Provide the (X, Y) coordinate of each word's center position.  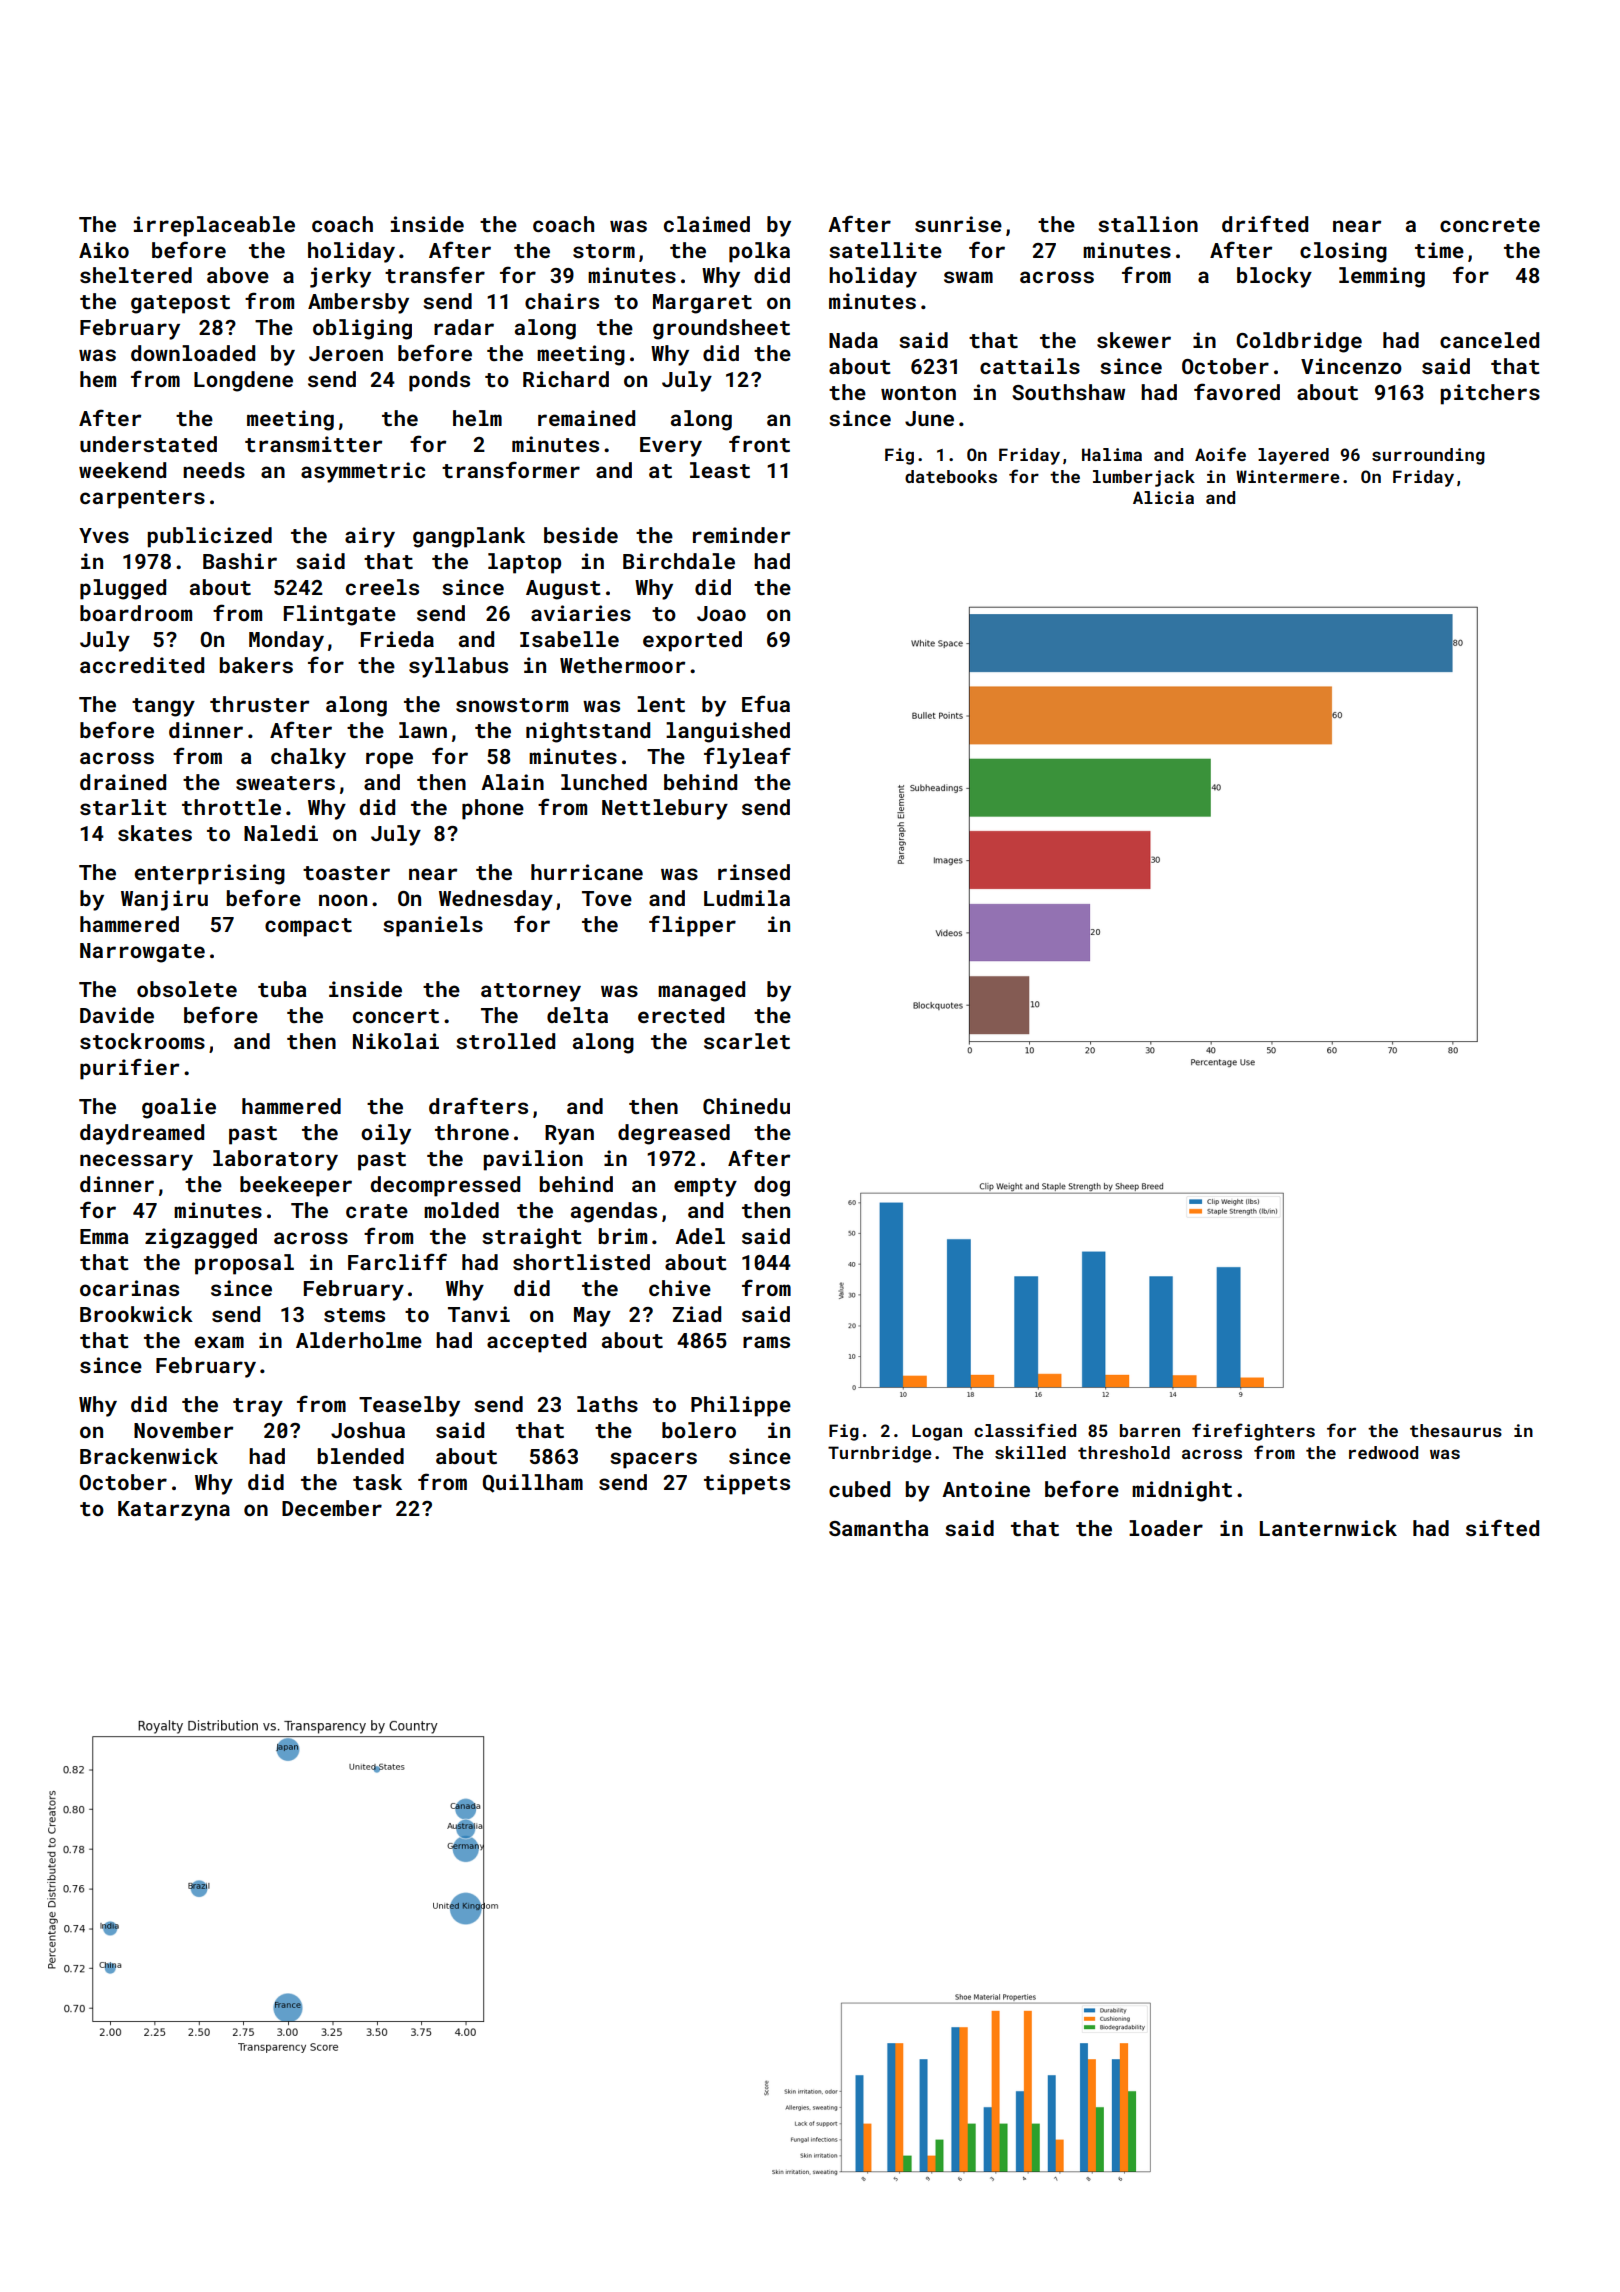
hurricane (587, 872)
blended (361, 1456)
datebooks (951, 476)
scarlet (747, 1041)
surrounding (1428, 456)
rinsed (754, 872)
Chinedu (746, 1106)
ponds (439, 381)
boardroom (136, 613)
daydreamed (142, 1134)
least (720, 470)
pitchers (1490, 394)
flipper (692, 926)
